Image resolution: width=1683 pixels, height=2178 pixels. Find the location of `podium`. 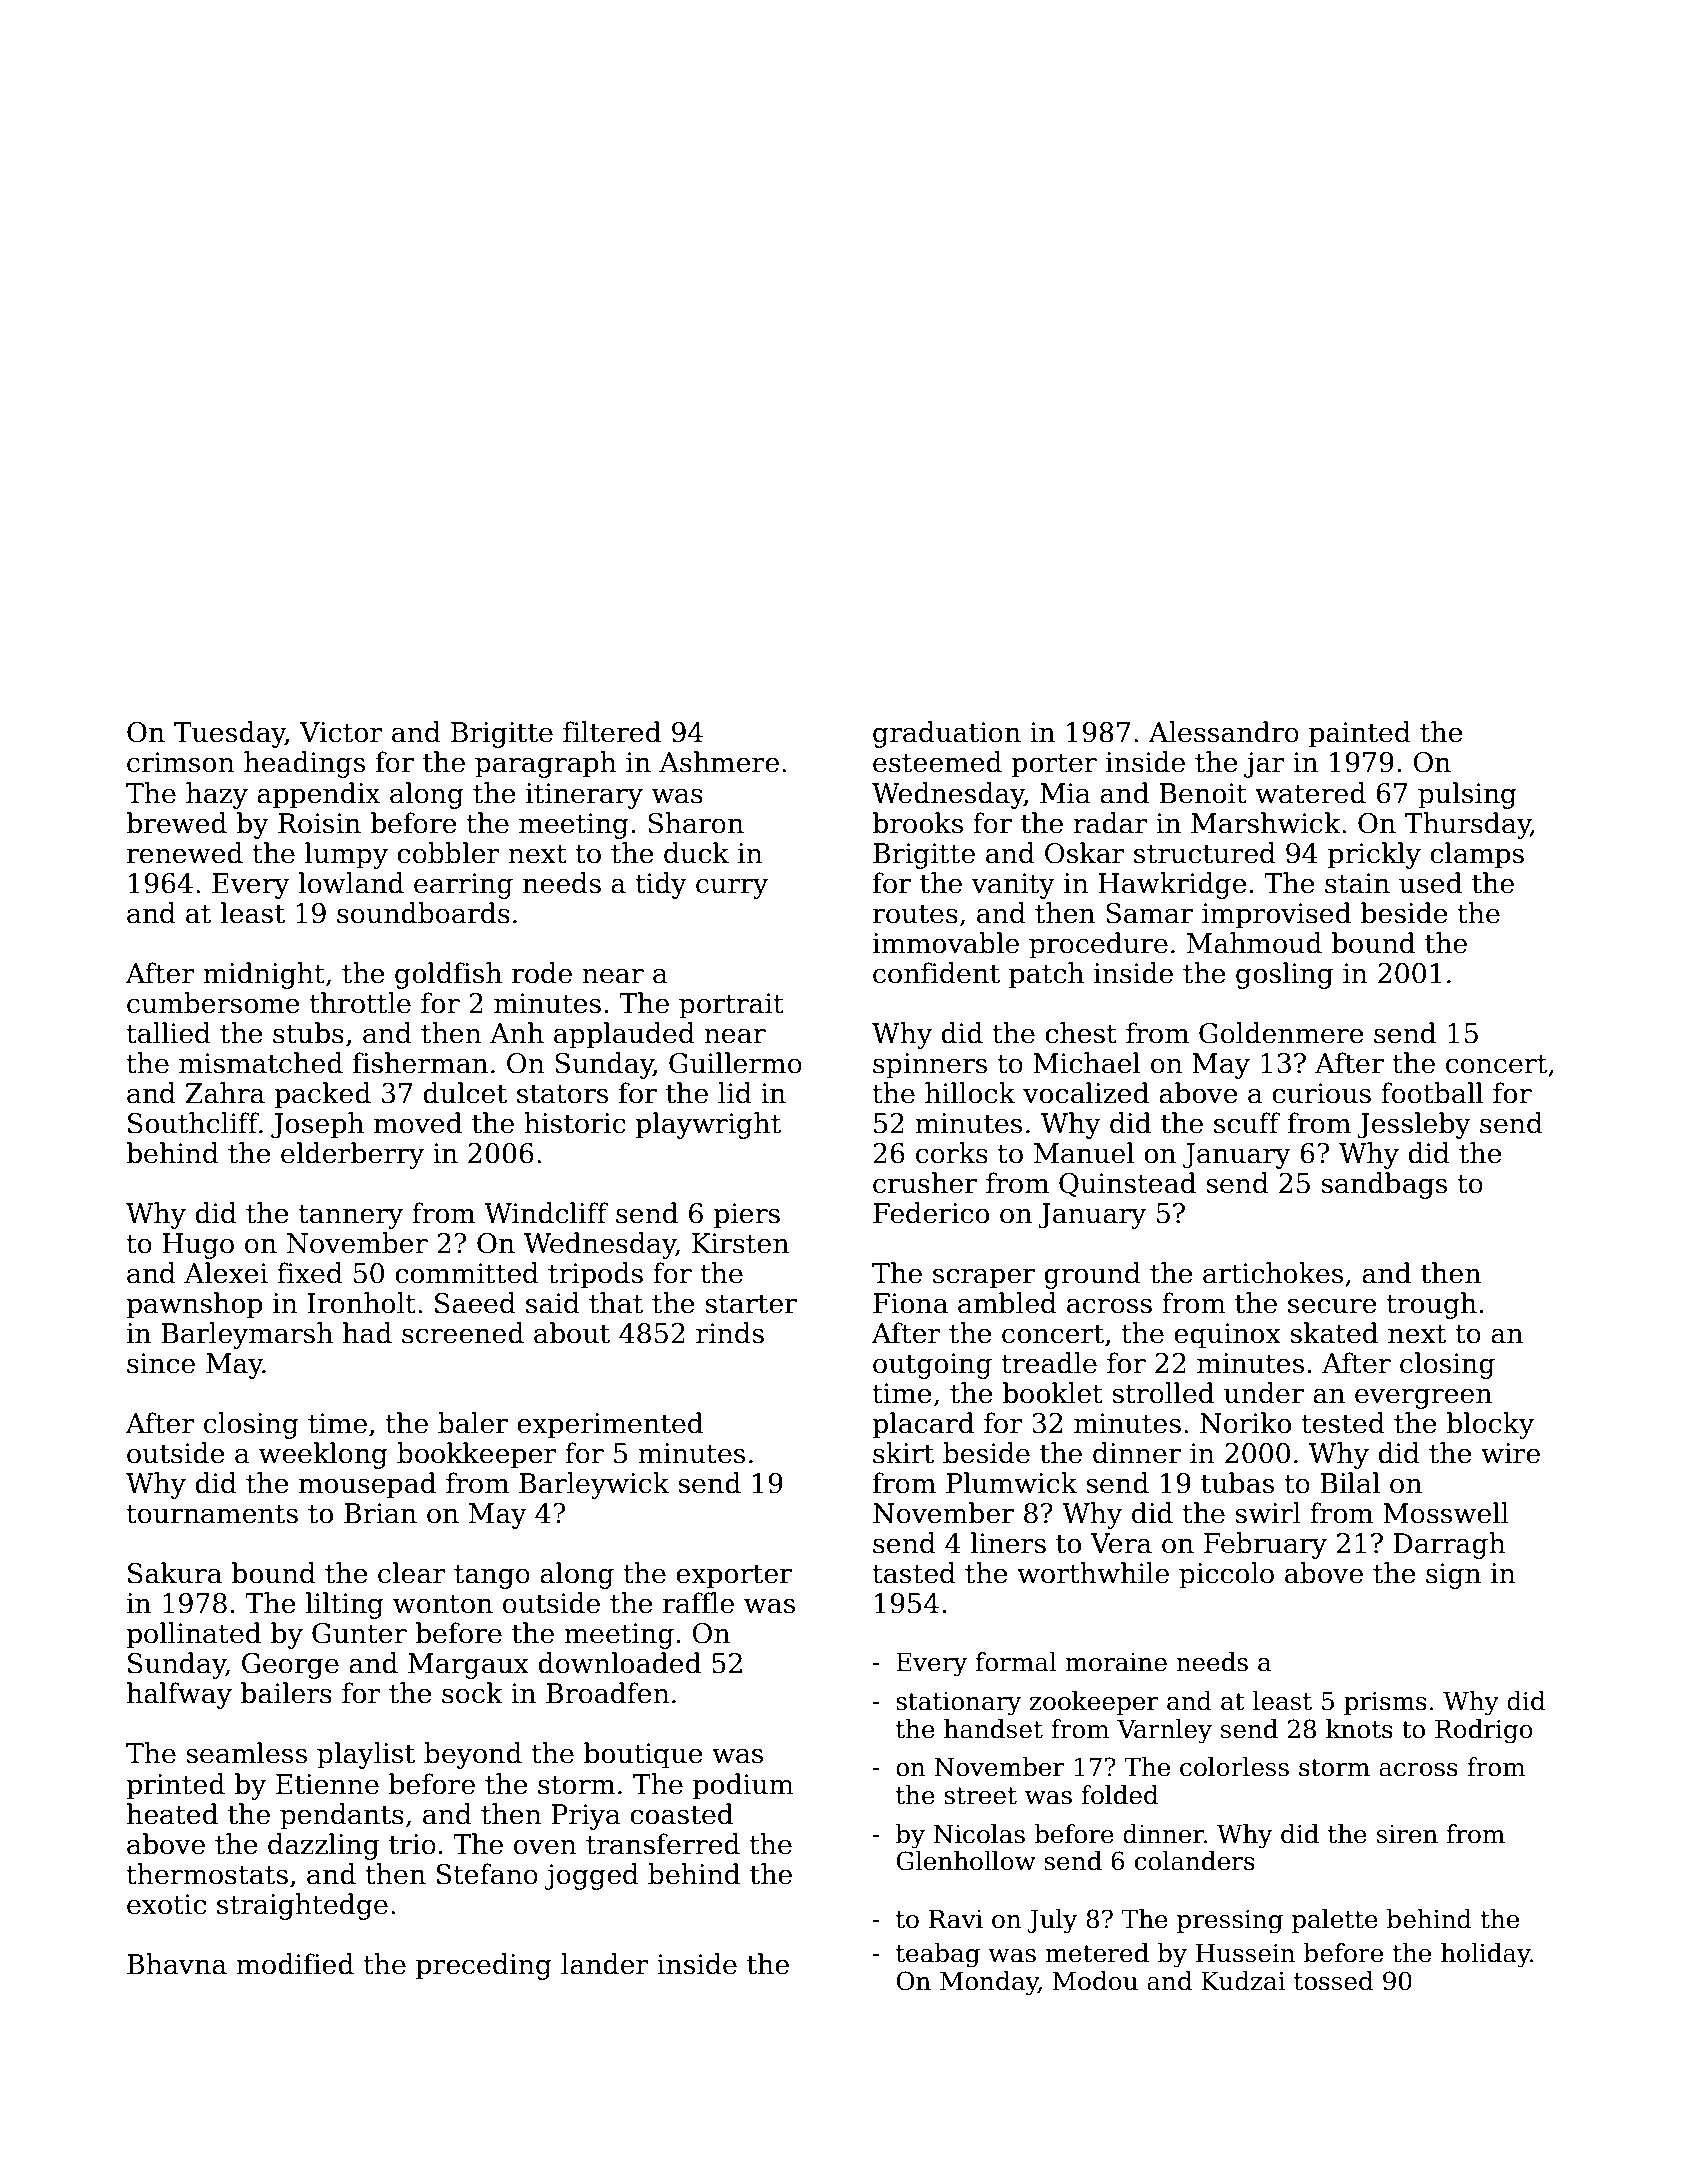

podium is located at coordinates (743, 1786).
